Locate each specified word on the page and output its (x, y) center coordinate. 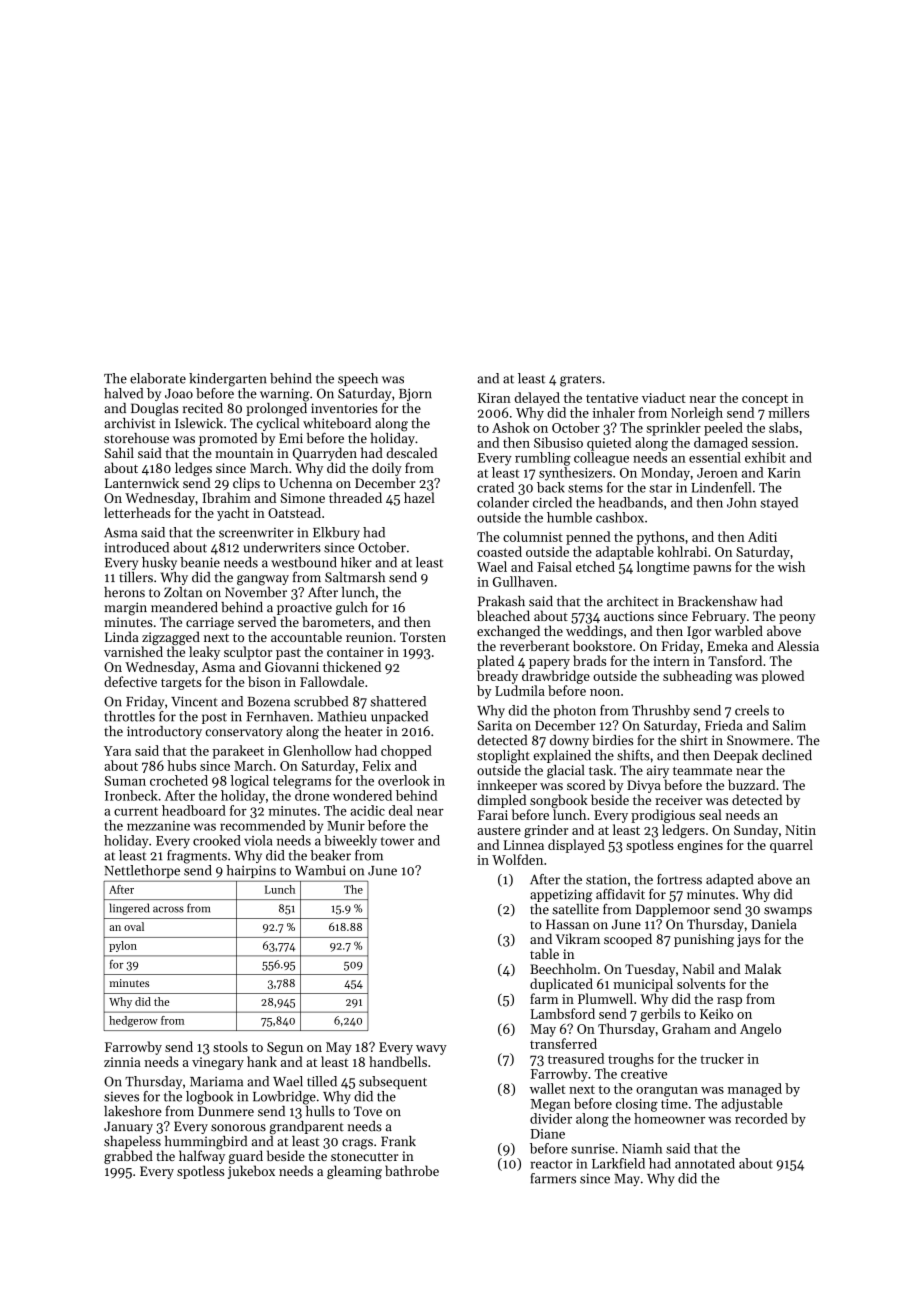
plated (495, 662)
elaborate (158, 378)
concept (765, 400)
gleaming (354, 1172)
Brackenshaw (717, 601)
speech (358, 379)
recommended (262, 825)
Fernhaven (277, 716)
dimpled (501, 801)
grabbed (128, 1157)
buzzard (751, 784)
